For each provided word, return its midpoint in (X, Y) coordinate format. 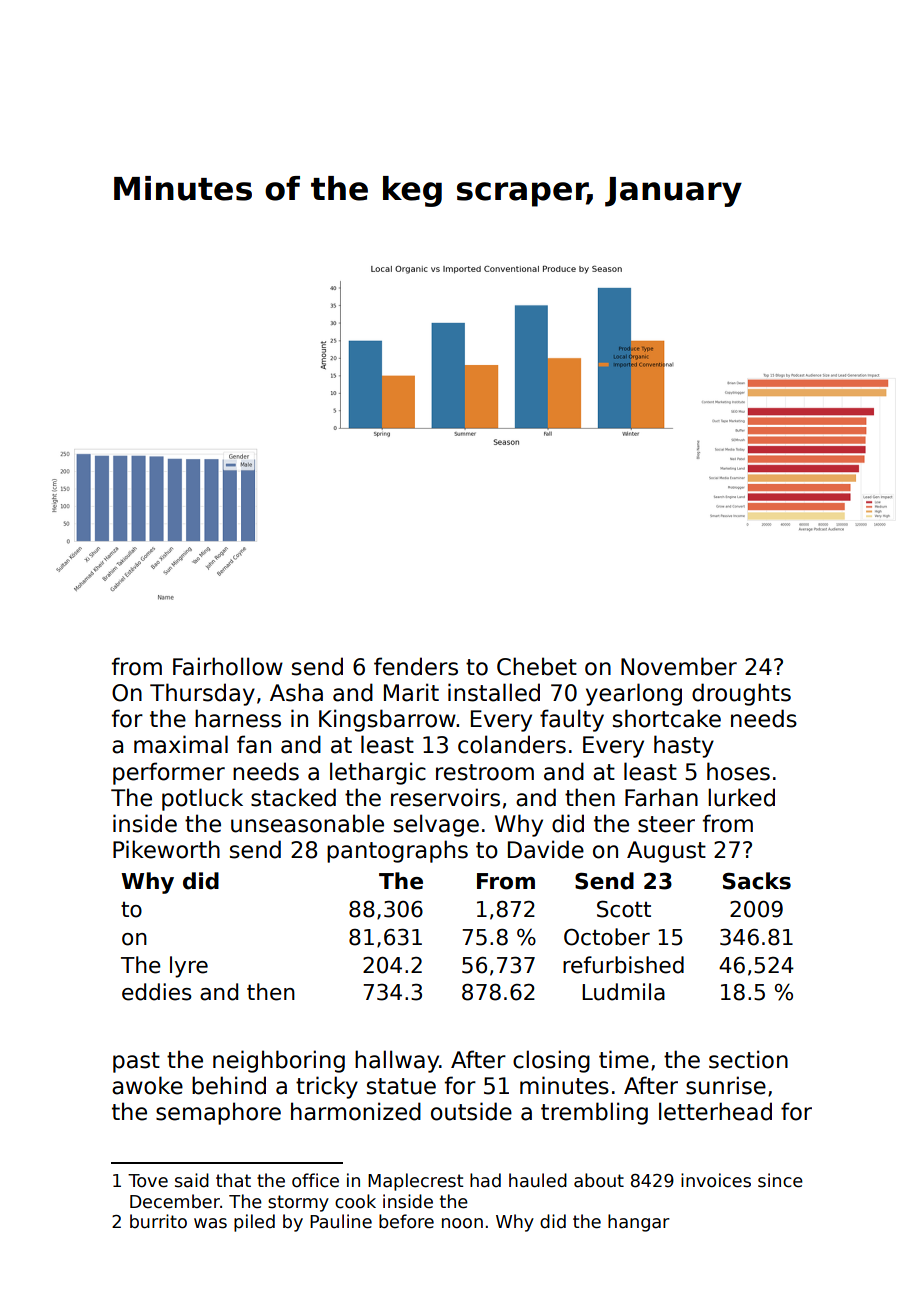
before (406, 1221)
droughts (741, 694)
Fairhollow (228, 666)
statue (401, 1086)
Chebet (537, 666)
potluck (202, 799)
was (210, 1223)
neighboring (279, 1061)
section (748, 1059)
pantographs (397, 851)
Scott (624, 909)
